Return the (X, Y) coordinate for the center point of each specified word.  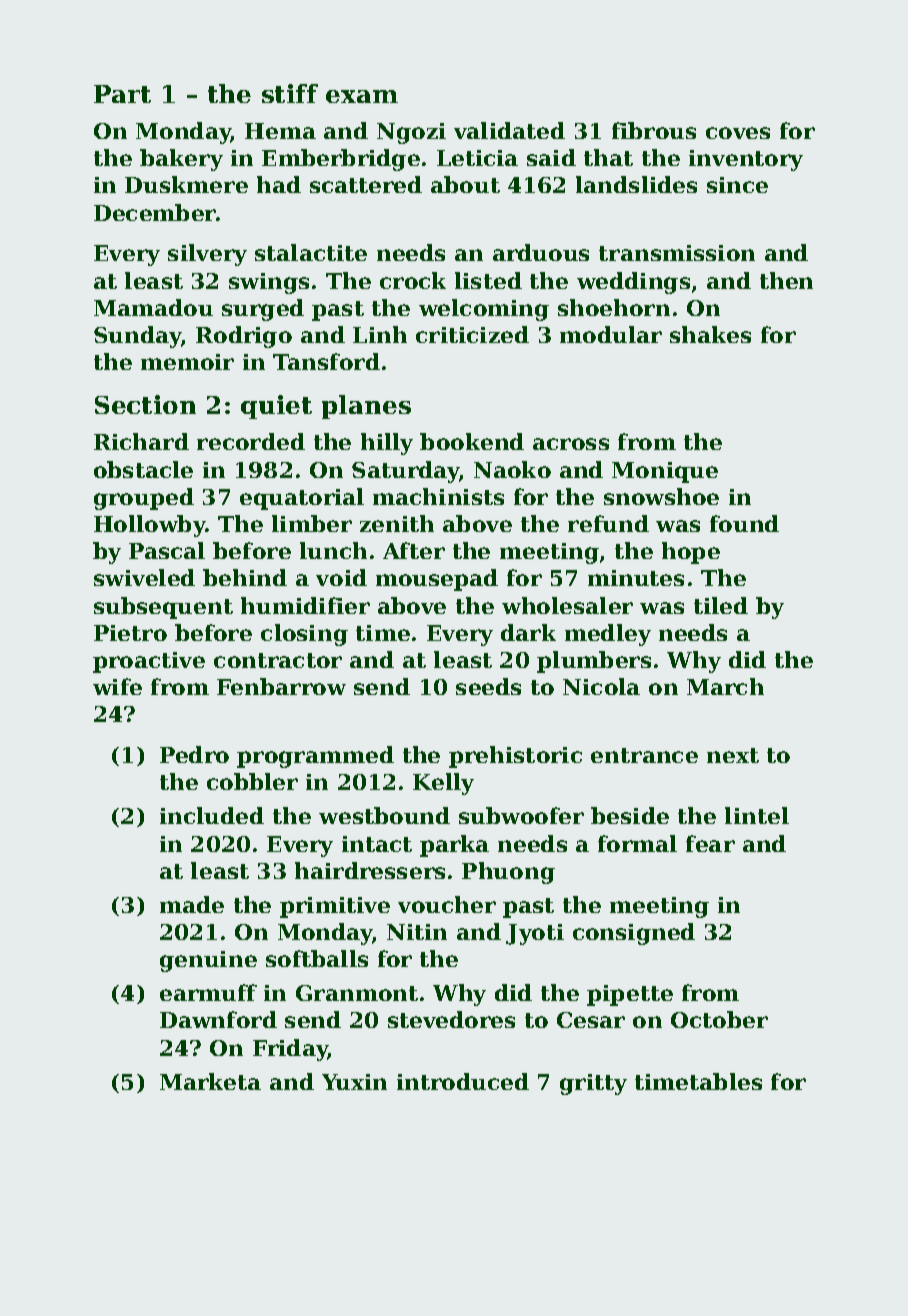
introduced (463, 1081)
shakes (710, 334)
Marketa (210, 1081)
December (155, 212)
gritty (593, 1084)
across (571, 444)
